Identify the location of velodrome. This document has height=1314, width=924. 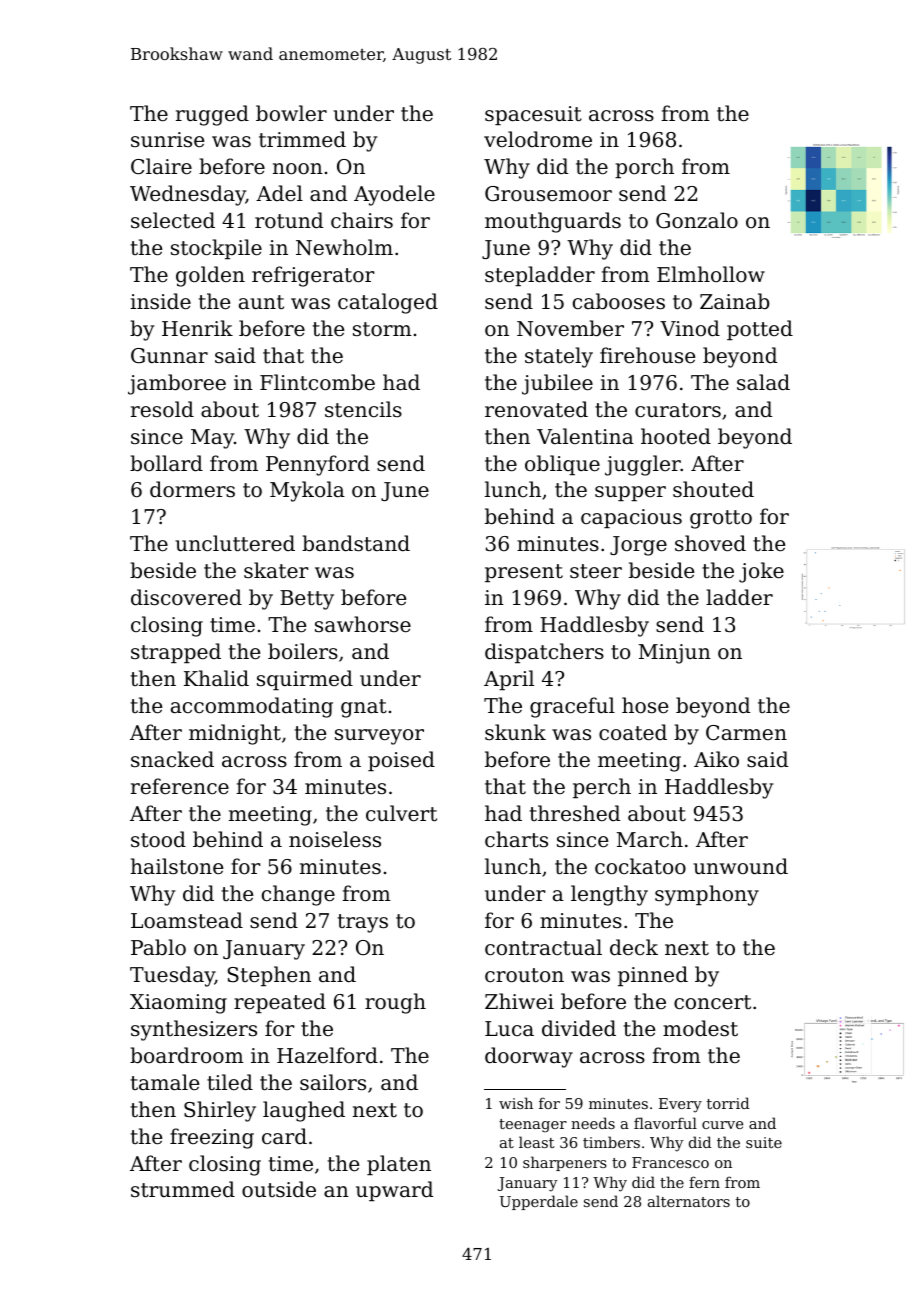
(538, 139).
